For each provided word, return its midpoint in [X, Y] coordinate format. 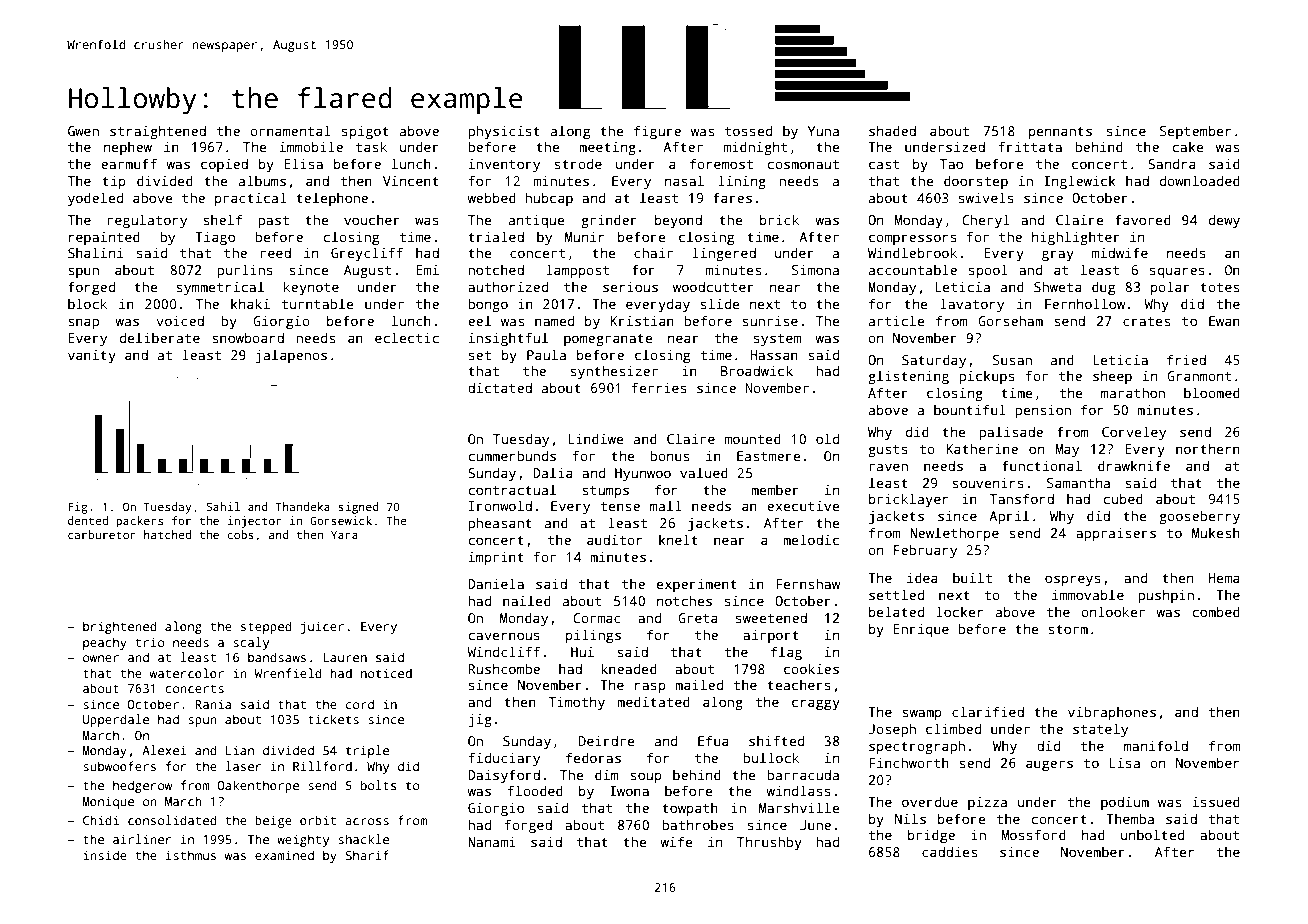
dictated [500, 387]
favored [1143, 219]
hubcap [549, 199]
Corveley [1134, 433]
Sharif [367, 855]
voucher [372, 219]
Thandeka [303, 506]
